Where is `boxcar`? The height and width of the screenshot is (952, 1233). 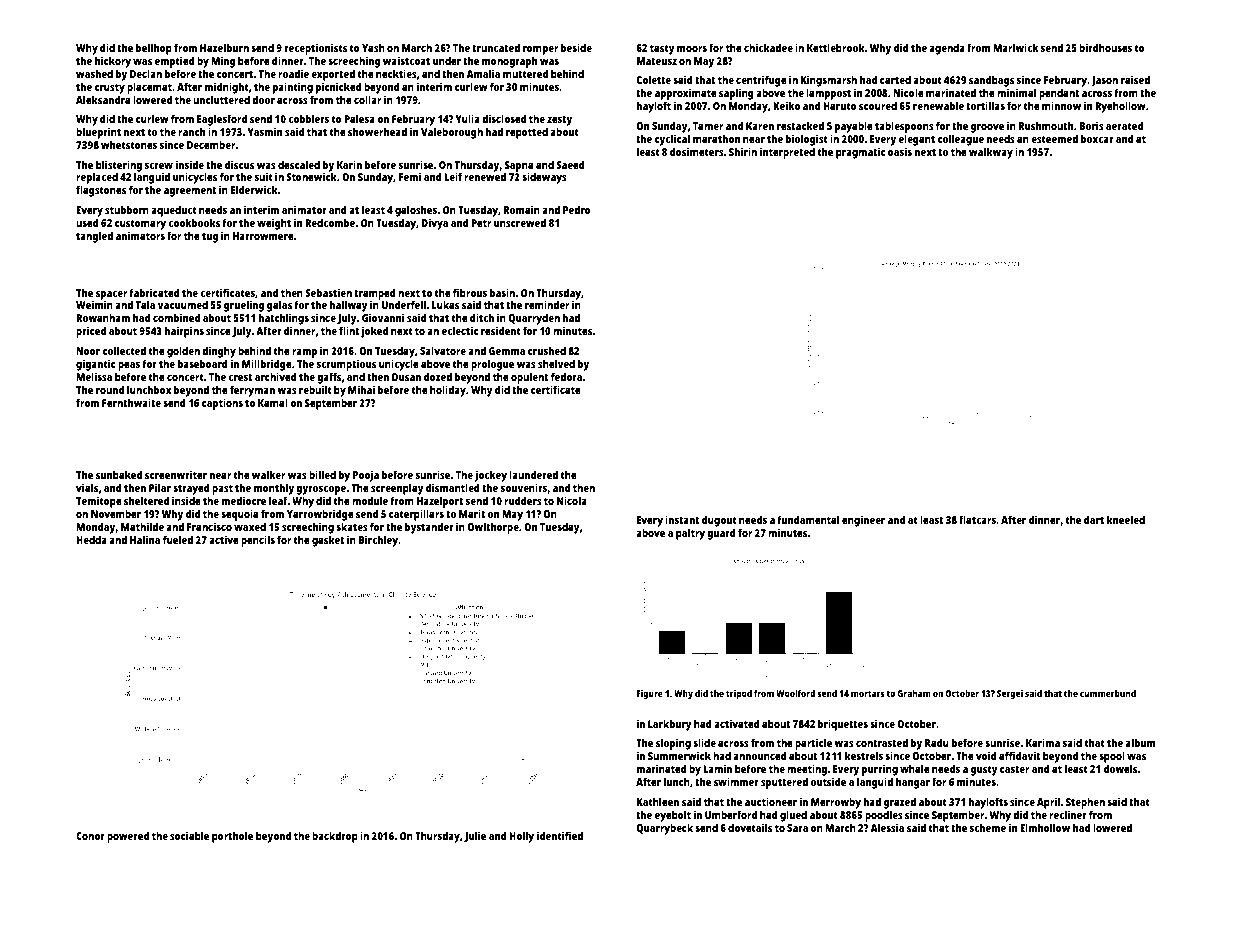 boxcar is located at coordinates (1097, 138).
